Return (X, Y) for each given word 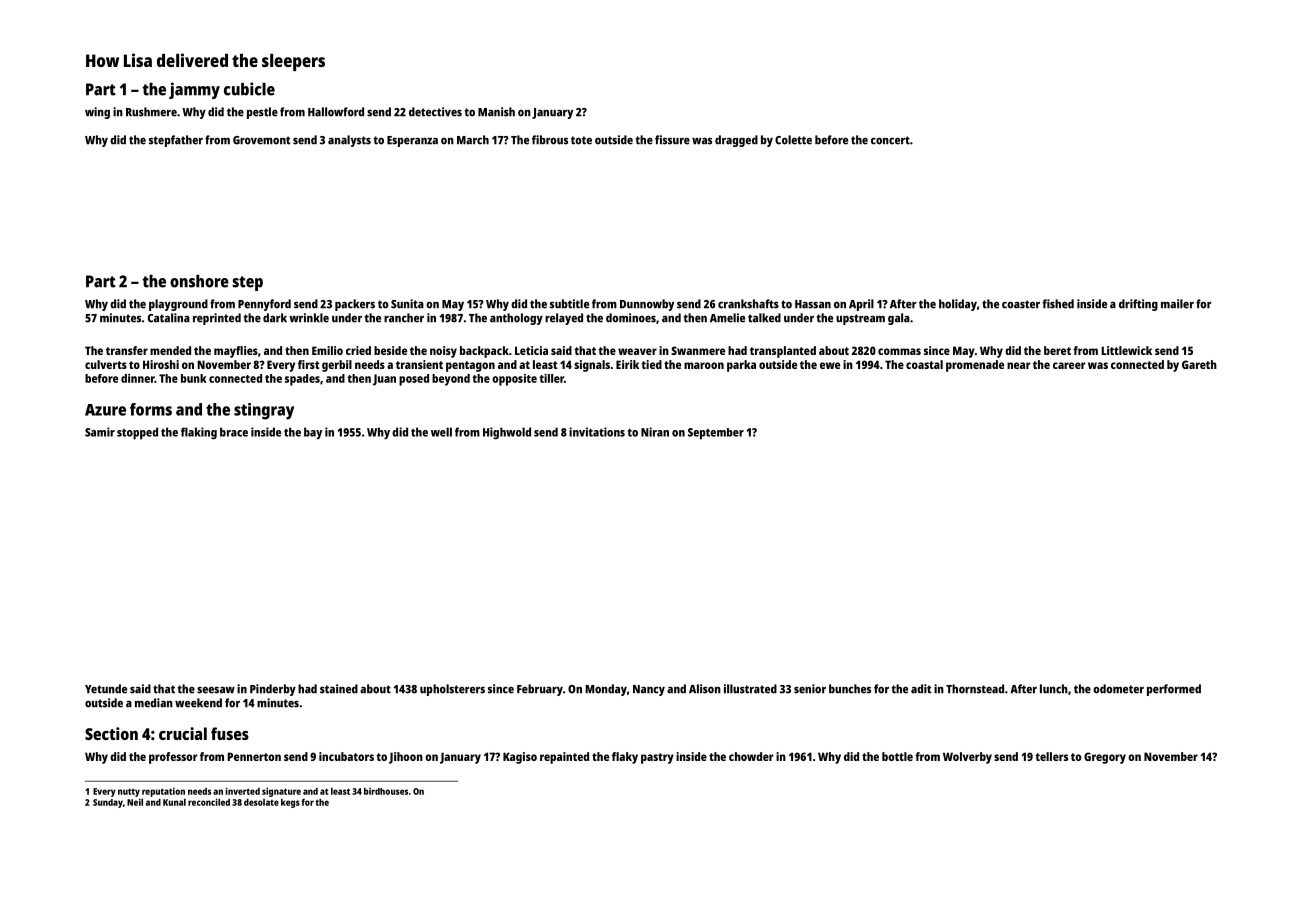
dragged (736, 141)
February (540, 690)
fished (1058, 304)
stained (339, 689)
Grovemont (262, 140)
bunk (194, 378)
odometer (1118, 689)
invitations (597, 432)
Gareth (1199, 364)
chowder (751, 756)
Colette (793, 140)
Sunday (108, 803)
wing (97, 113)
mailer (1177, 304)
